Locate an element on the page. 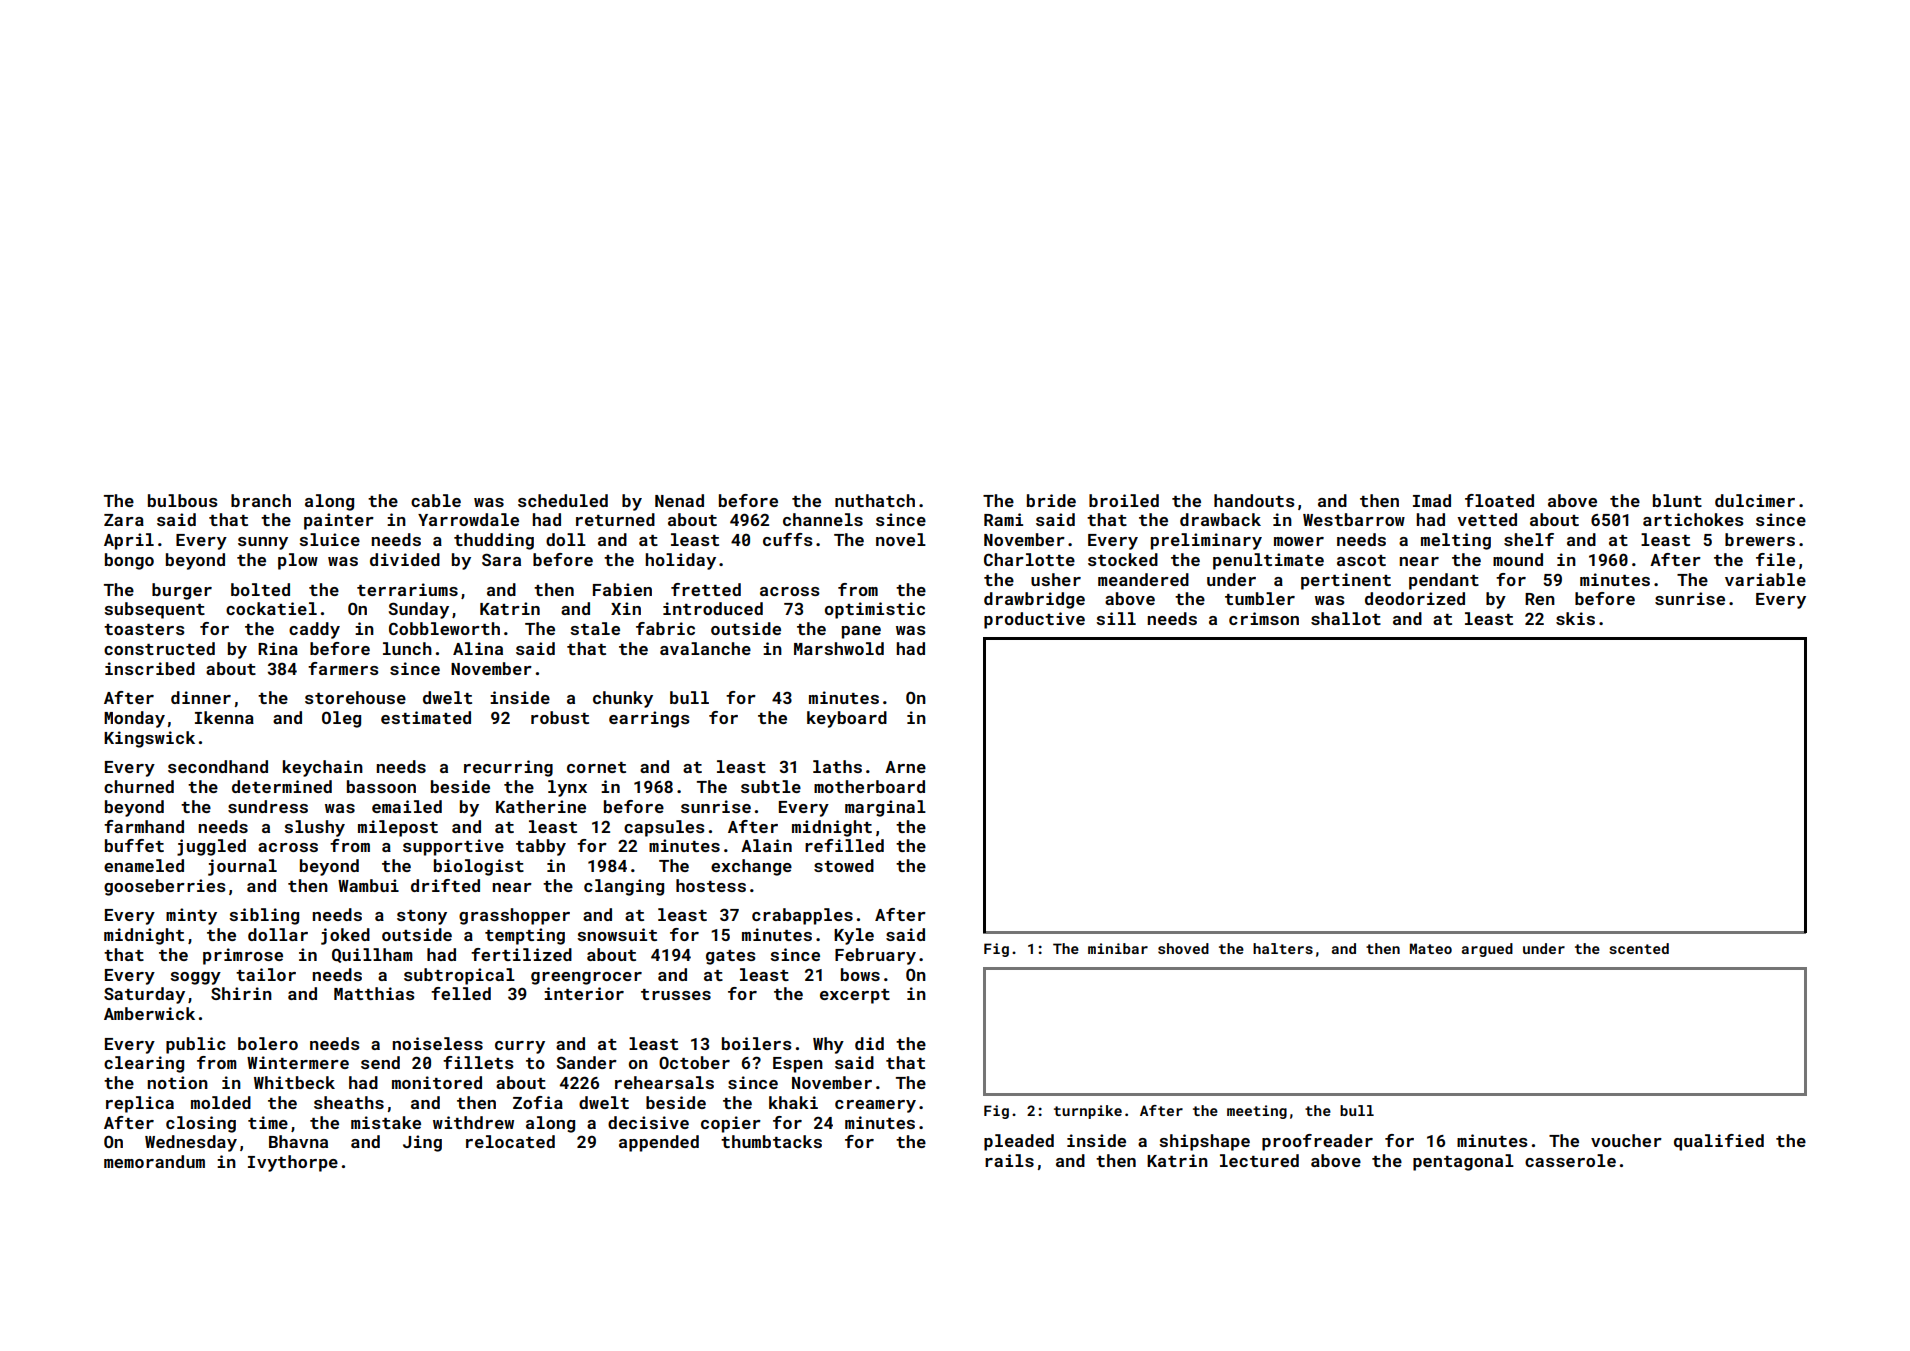  bolero is located at coordinates (268, 1043).
